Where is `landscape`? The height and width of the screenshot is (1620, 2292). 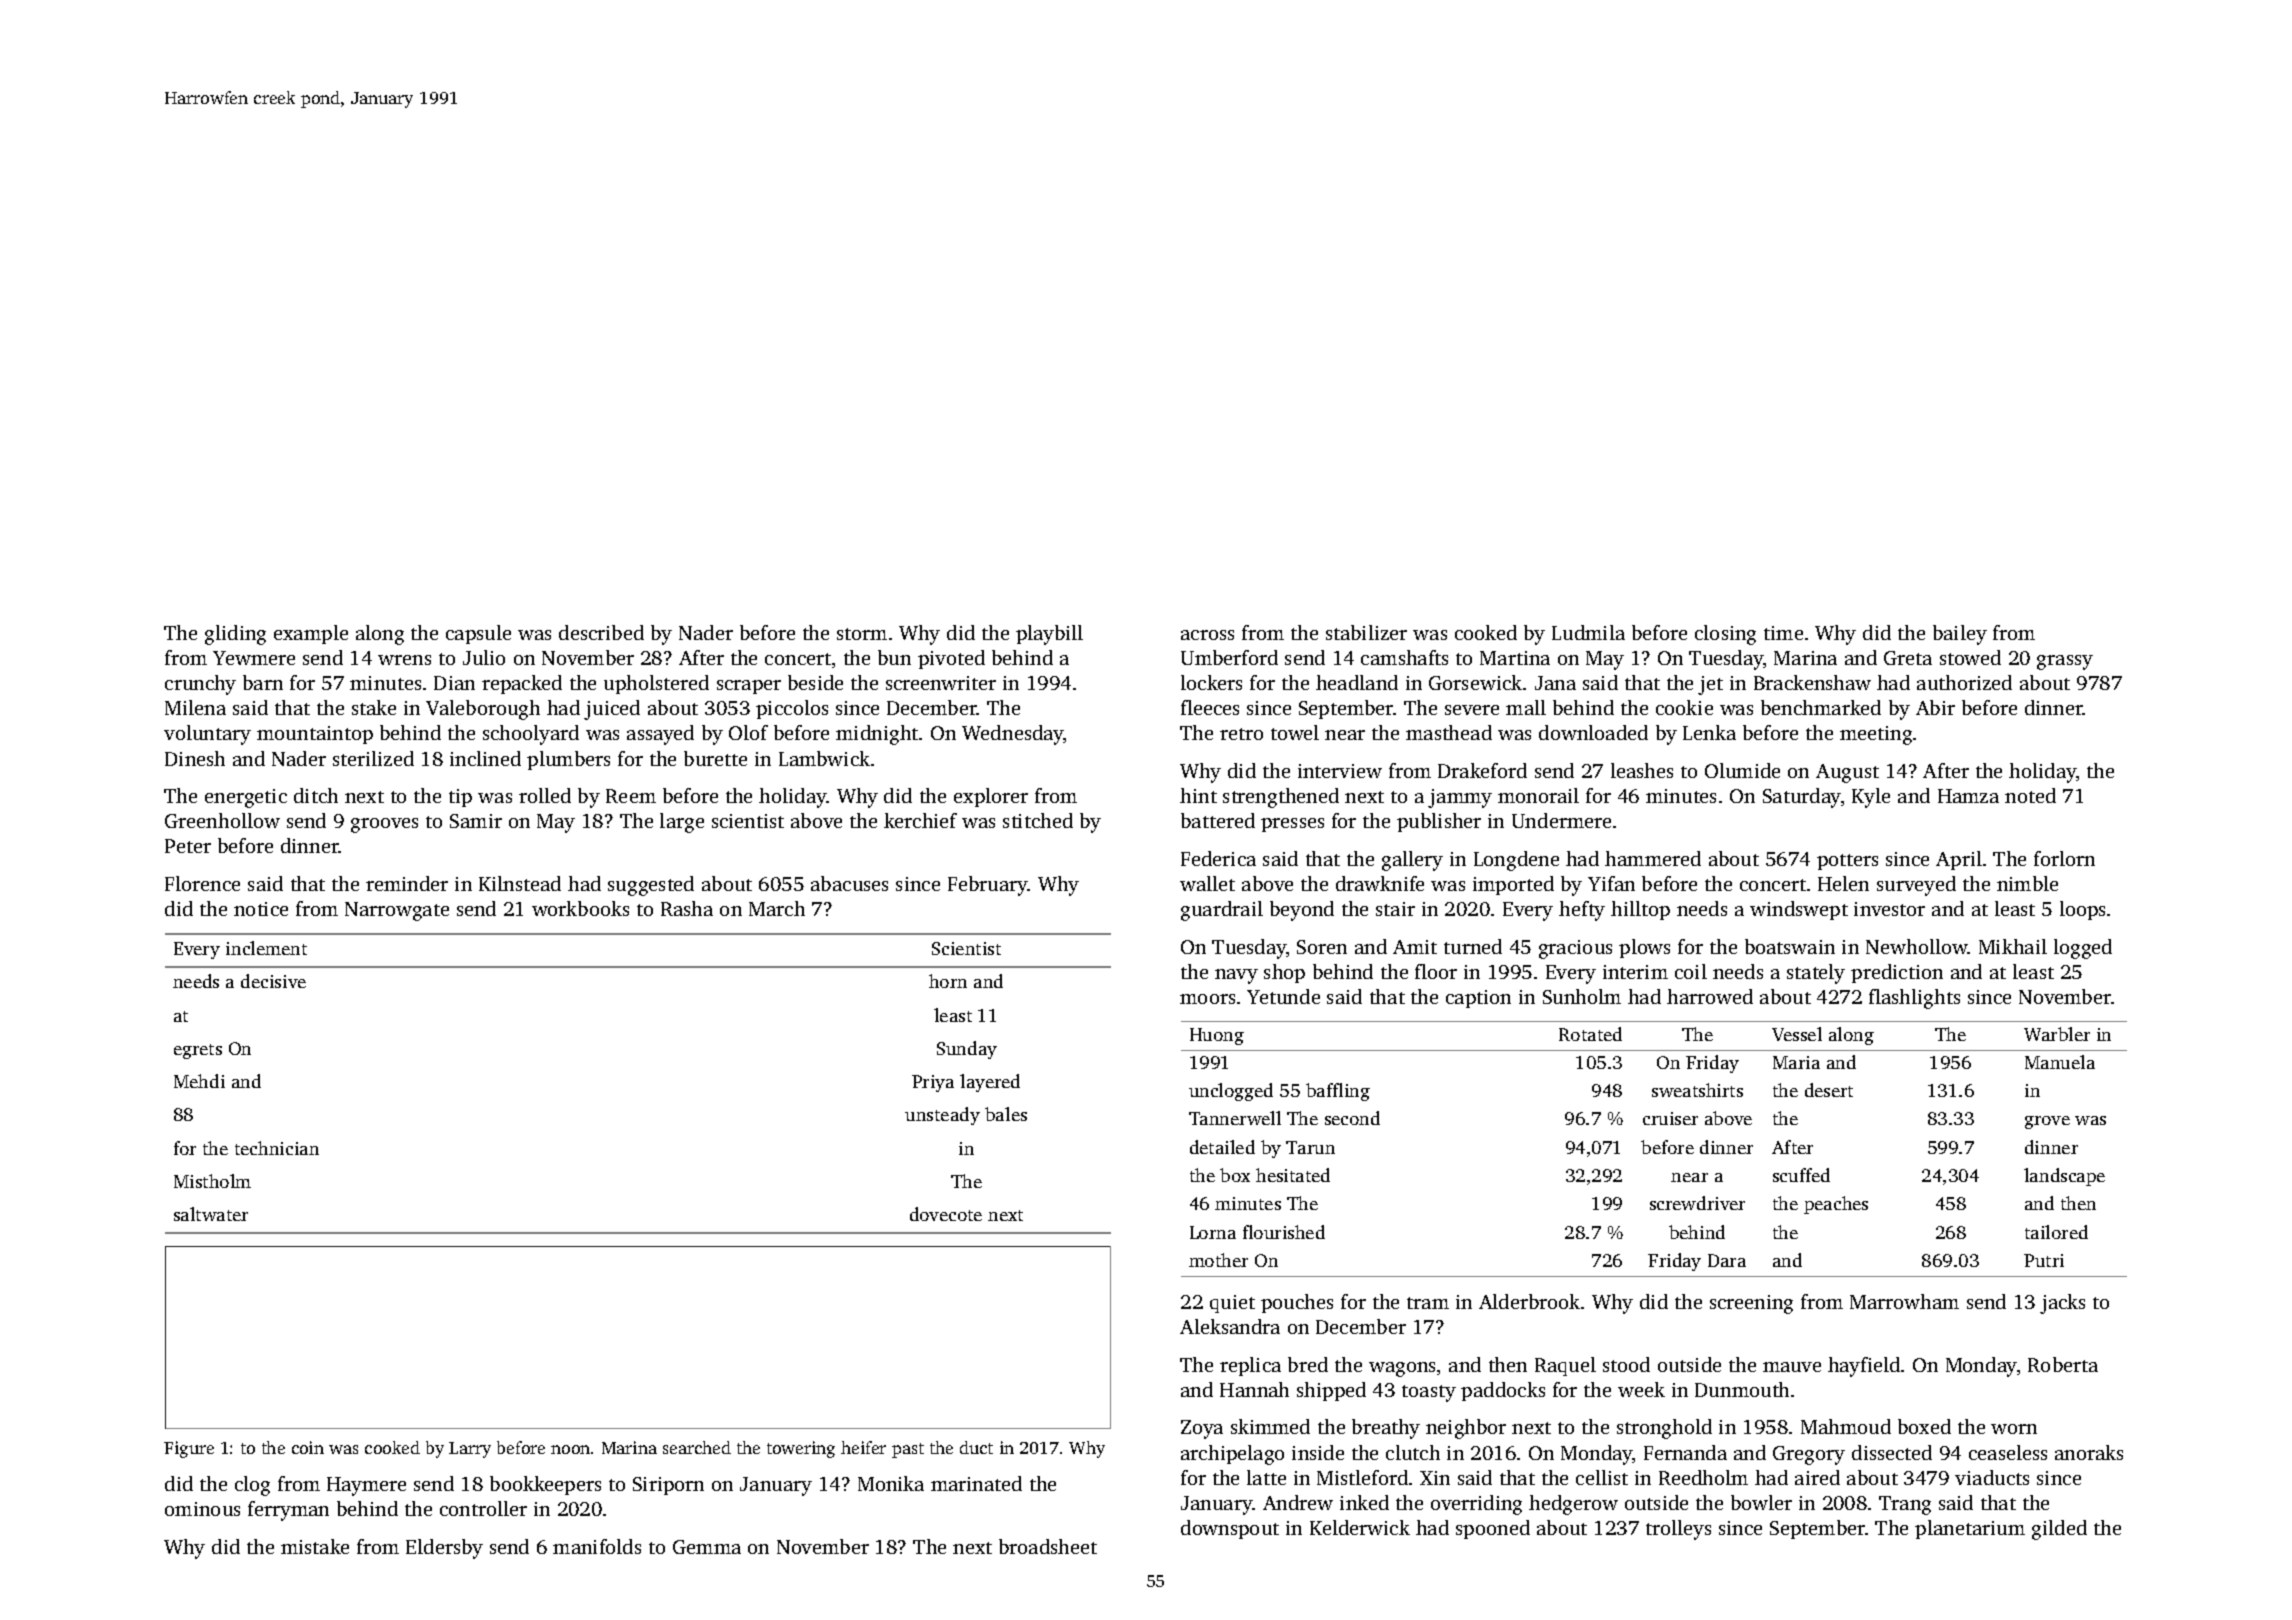 landscape is located at coordinates (2064, 1177).
